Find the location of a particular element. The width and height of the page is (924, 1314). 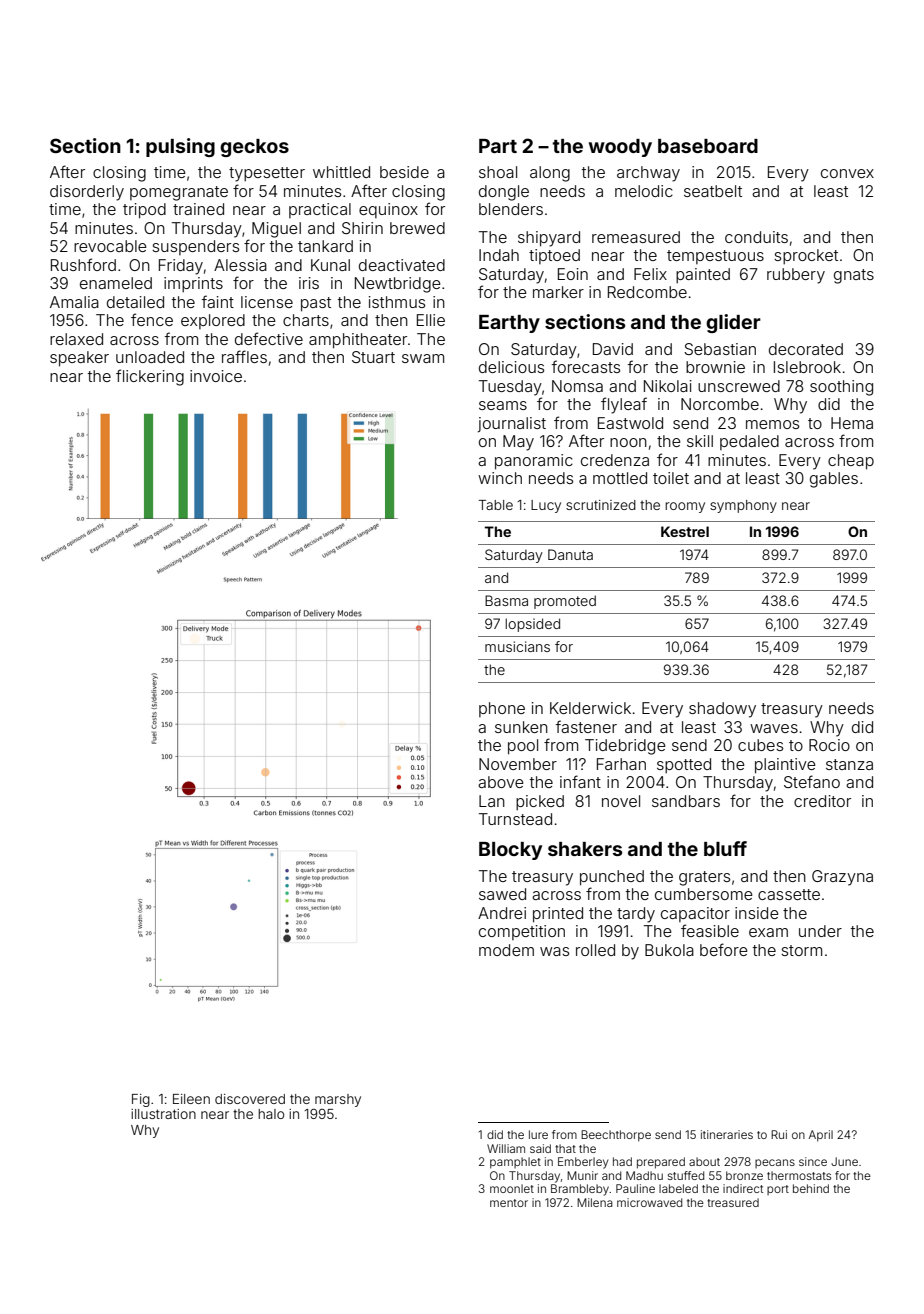

journalist is located at coordinates (512, 425).
